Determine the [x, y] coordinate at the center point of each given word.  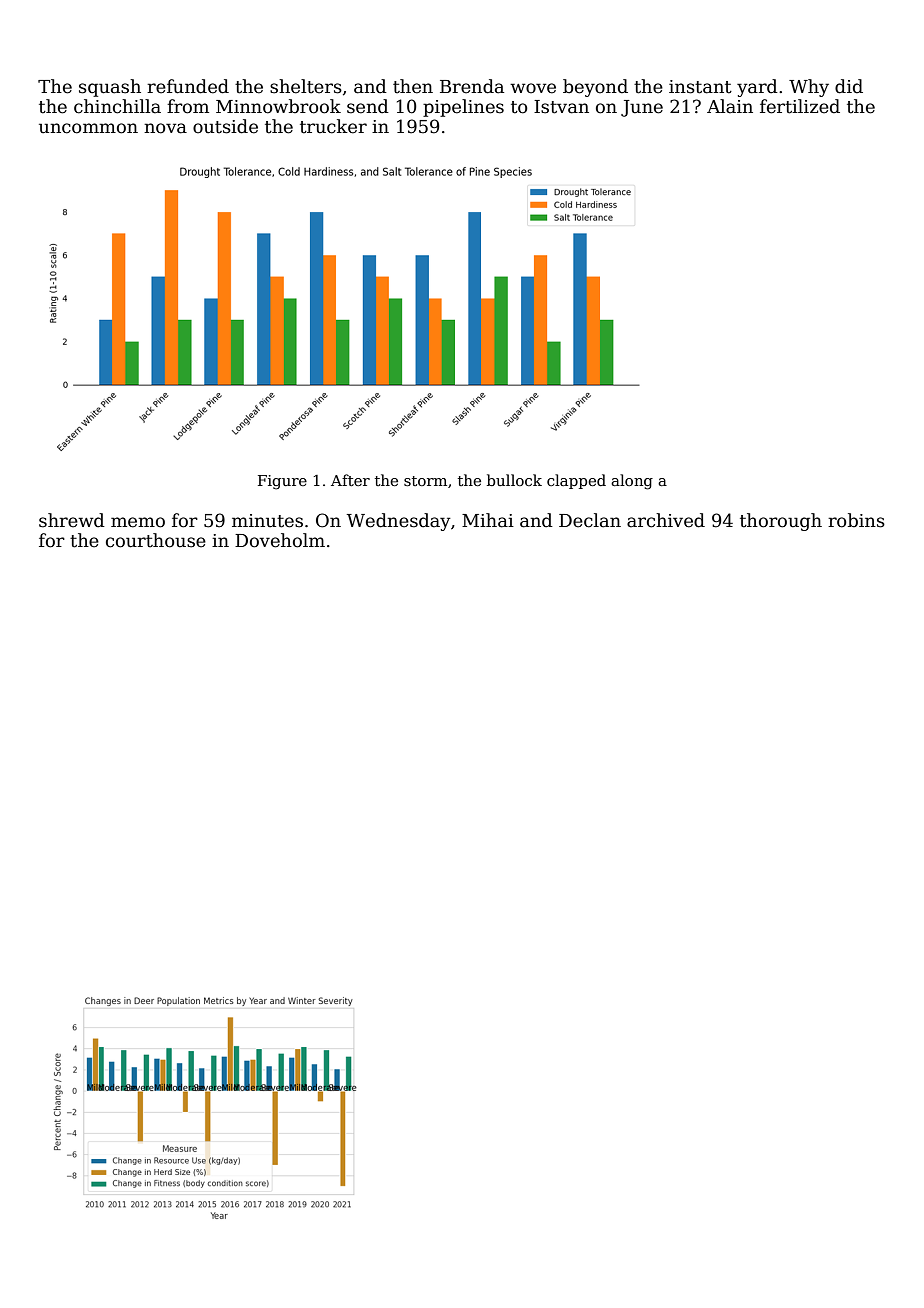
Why [809, 88]
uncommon [88, 128]
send [368, 106]
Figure [282, 482]
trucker [333, 126]
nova [165, 128]
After [350, 480]
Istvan [561, 107]
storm [425, 481]
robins [856, 520]
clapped [576, 481]
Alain [730, 106]
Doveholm [280, 540]
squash [110, 88]
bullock [514, 480]
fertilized [800, 106]
